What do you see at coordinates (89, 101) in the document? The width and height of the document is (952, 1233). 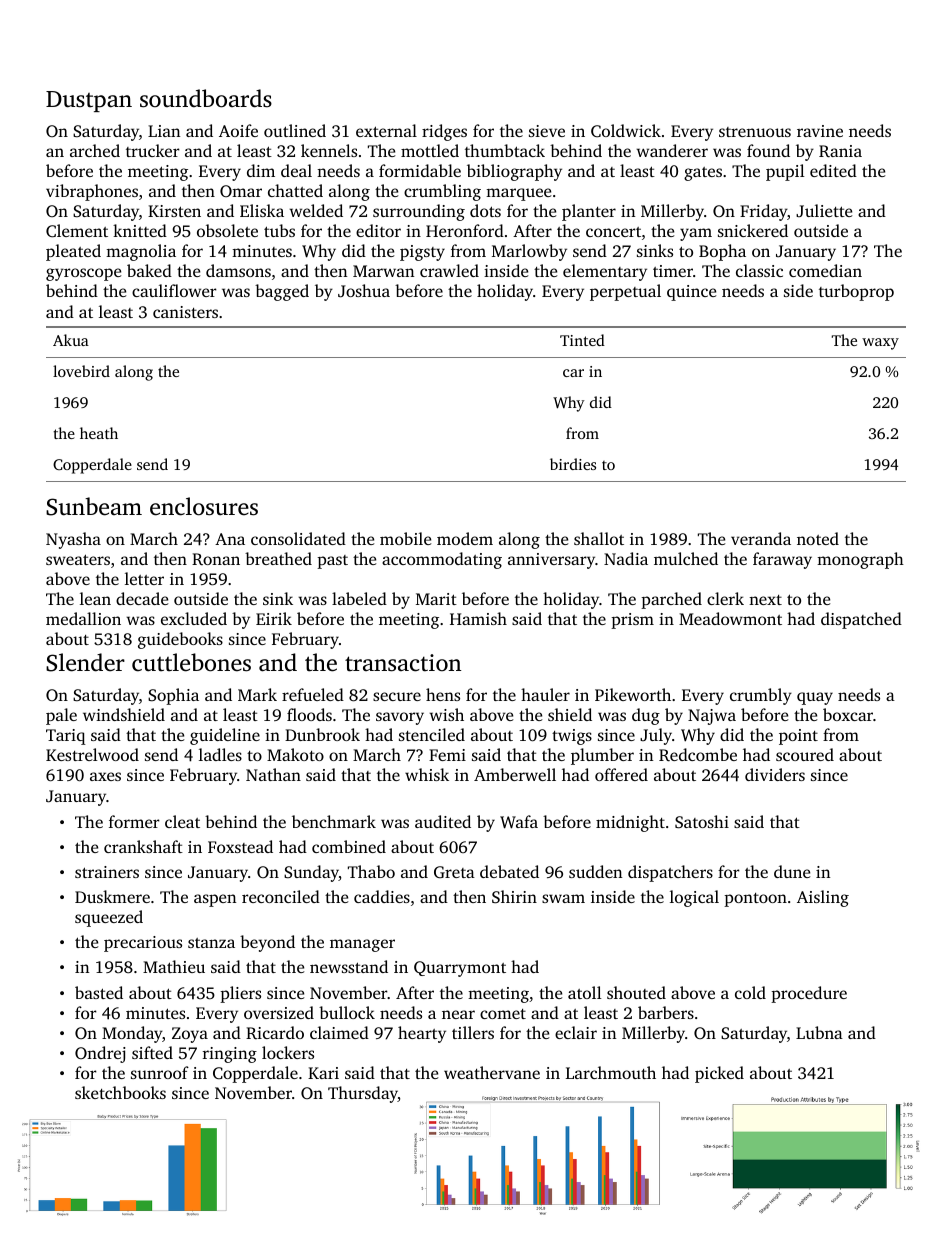 I see `Dustpan` at bounding box center [89, 101].
